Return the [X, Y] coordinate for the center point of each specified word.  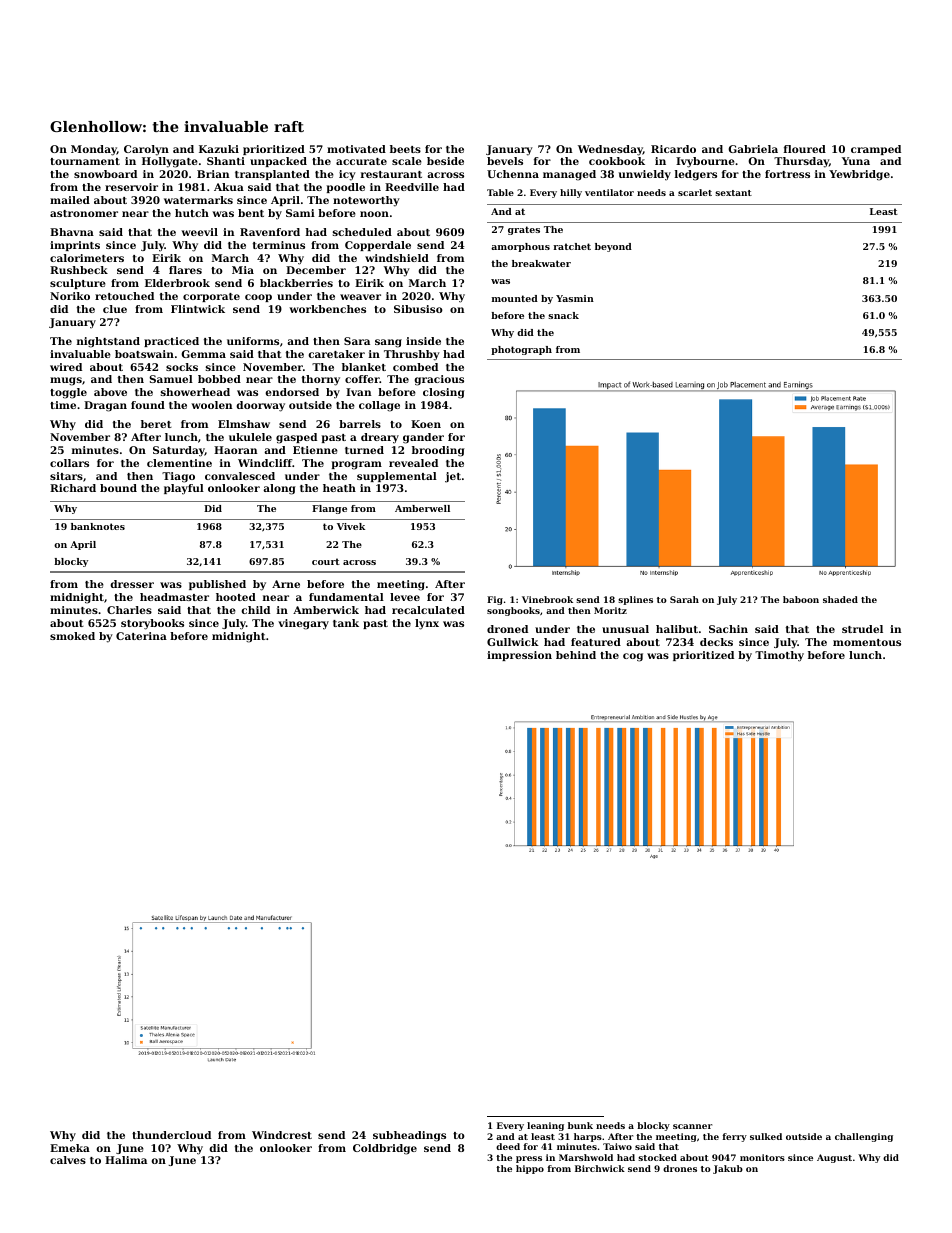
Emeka [70, 1148]
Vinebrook [547, 599]
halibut [677, 629]
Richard [73, 488]
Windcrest [282, 1135]
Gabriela [753, 149]
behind [576, 655]
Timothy [779, 656]
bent [251, 213]
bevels [505, 161]
